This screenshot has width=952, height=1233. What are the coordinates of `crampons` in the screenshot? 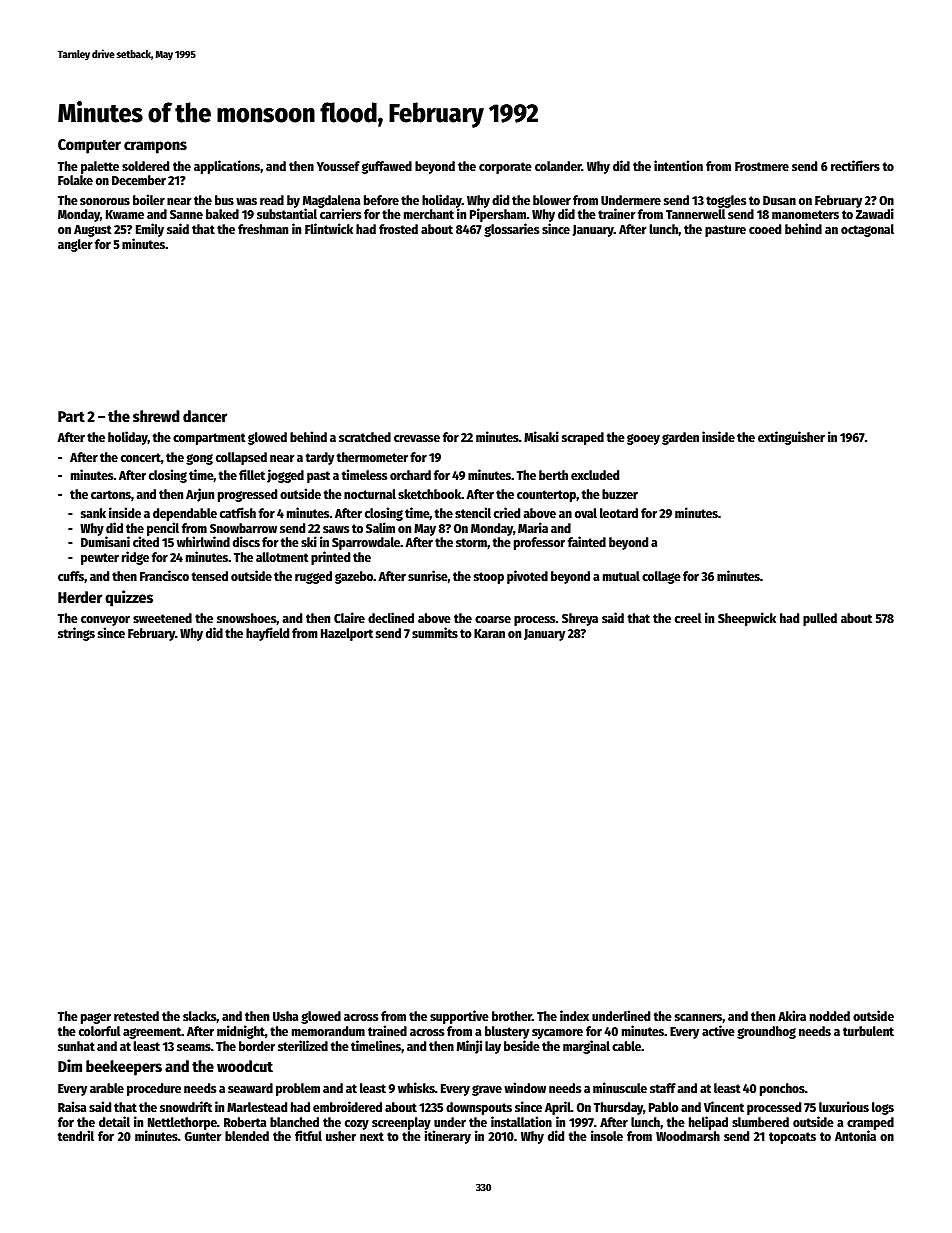 It's located at (155, 147).
